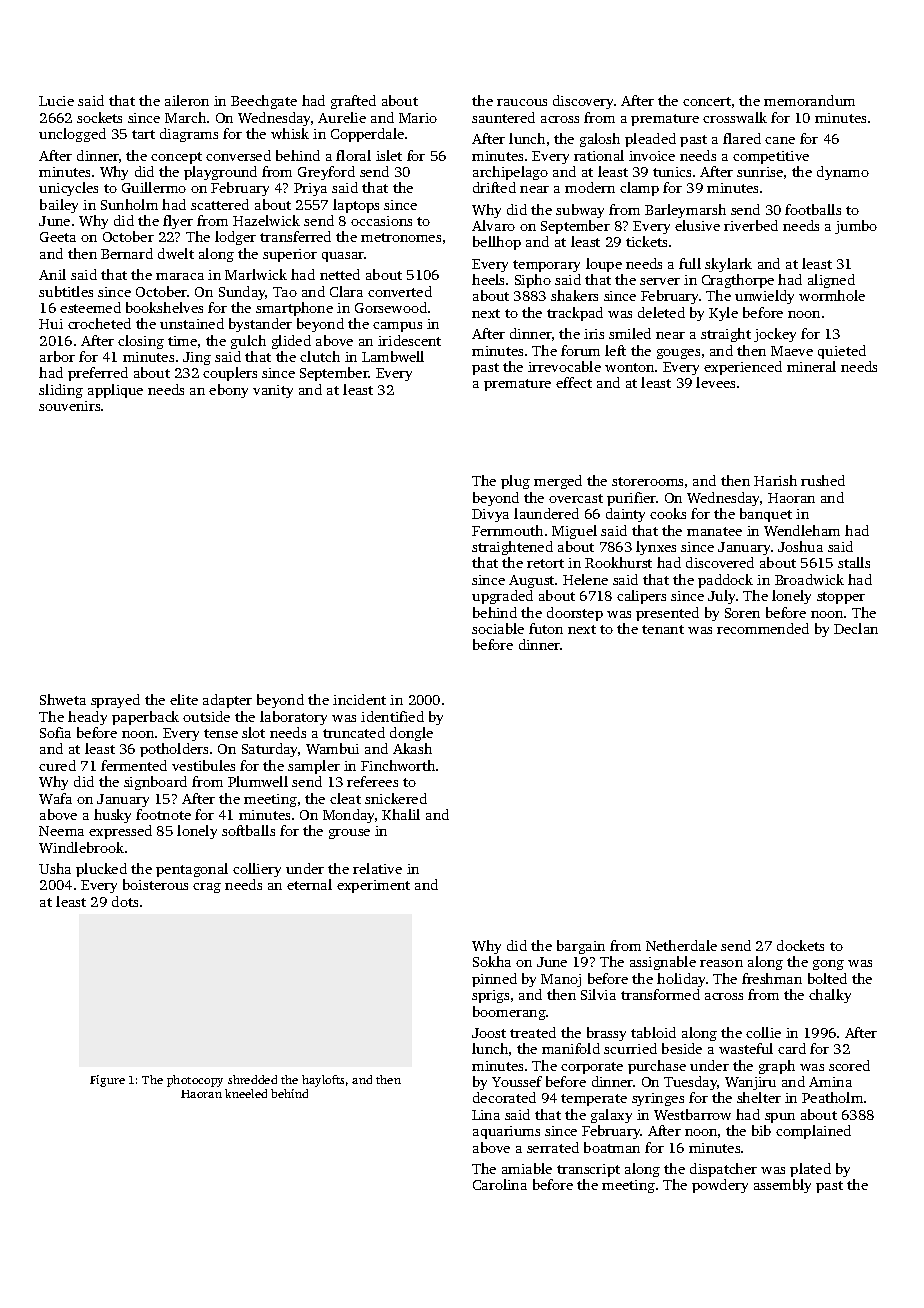 This document has height=1308, width=924. What do you see at coordinates (273, 391) in the document?
I see `vanity` at bounding box center [273, 391].
